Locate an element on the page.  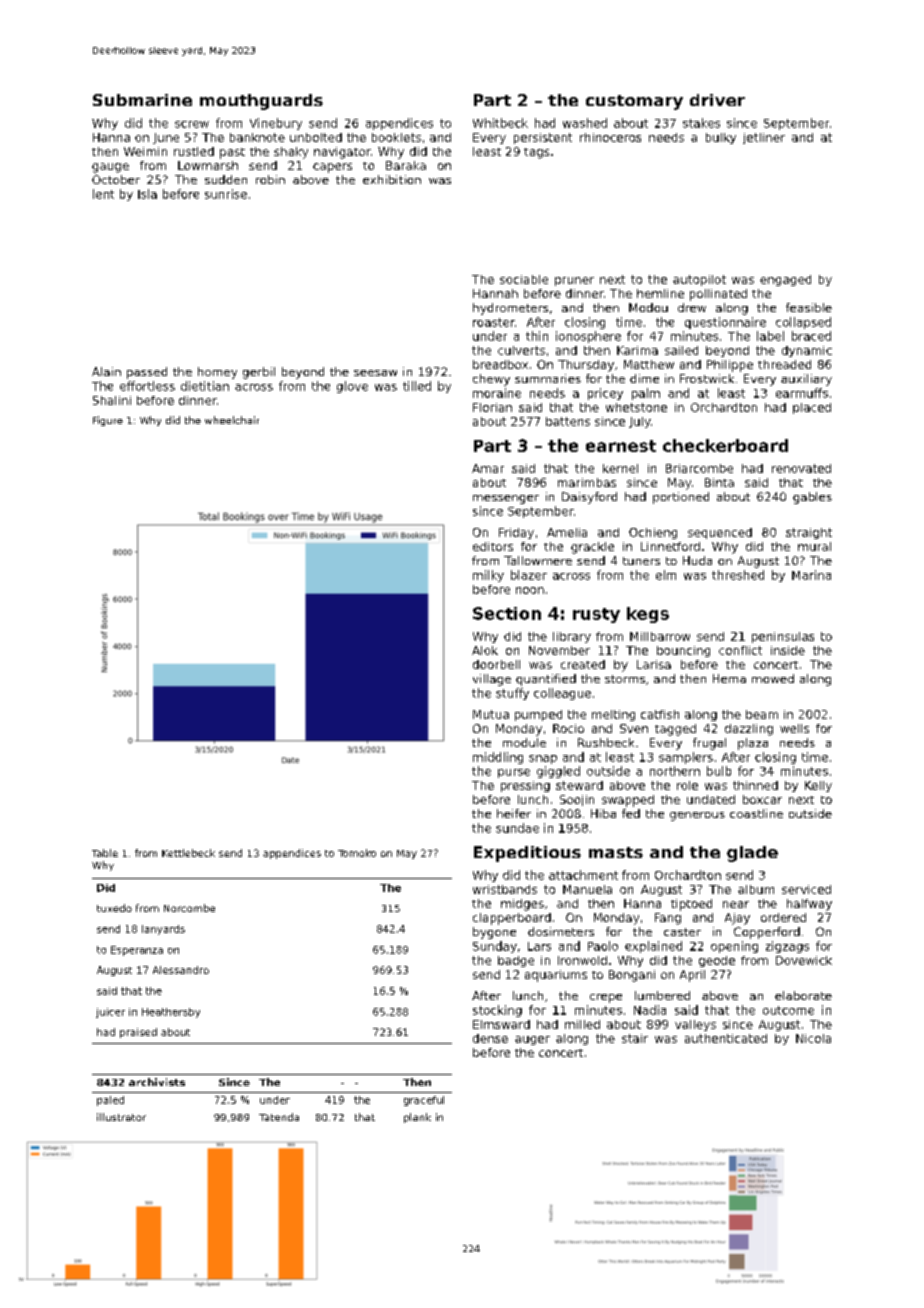
Table is located at coordinates (105, 853).
